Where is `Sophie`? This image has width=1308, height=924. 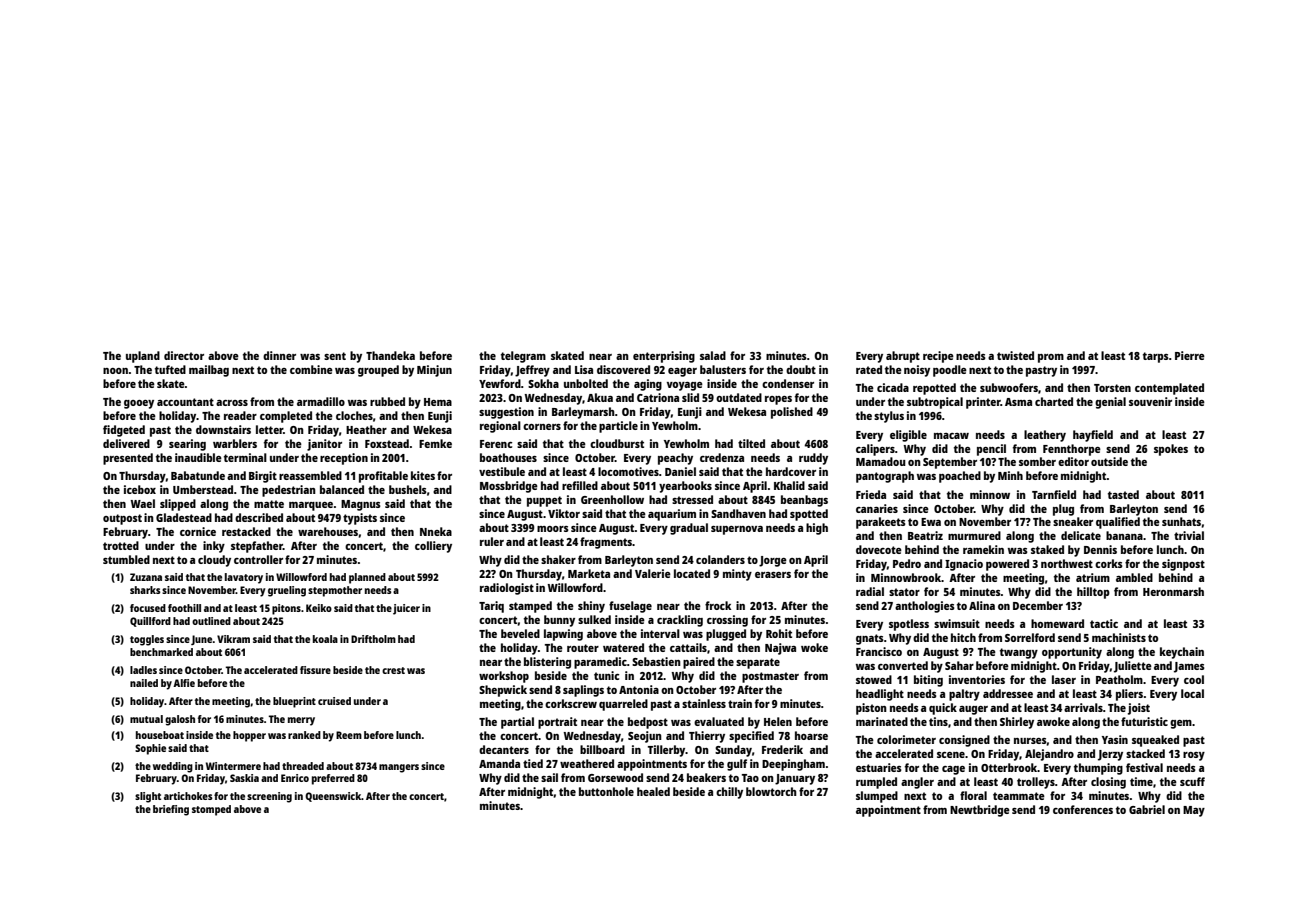 Sophie is located at coordinates (150, 749).
